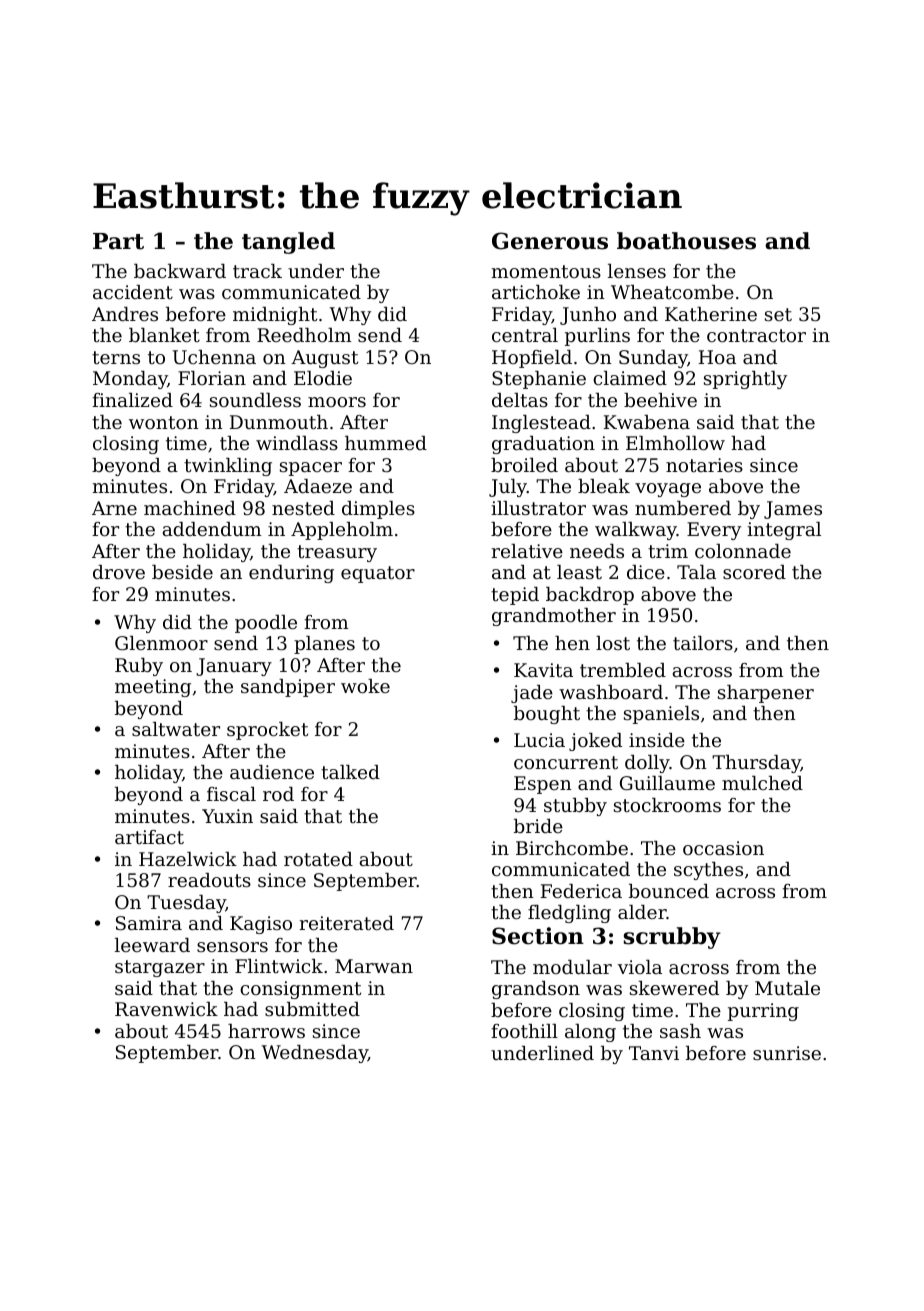 This screenshot has height=1311, width=924. Describe the element at coordinates (166, 1009) in the screenshot. I see `Ravenwick` at that location.
